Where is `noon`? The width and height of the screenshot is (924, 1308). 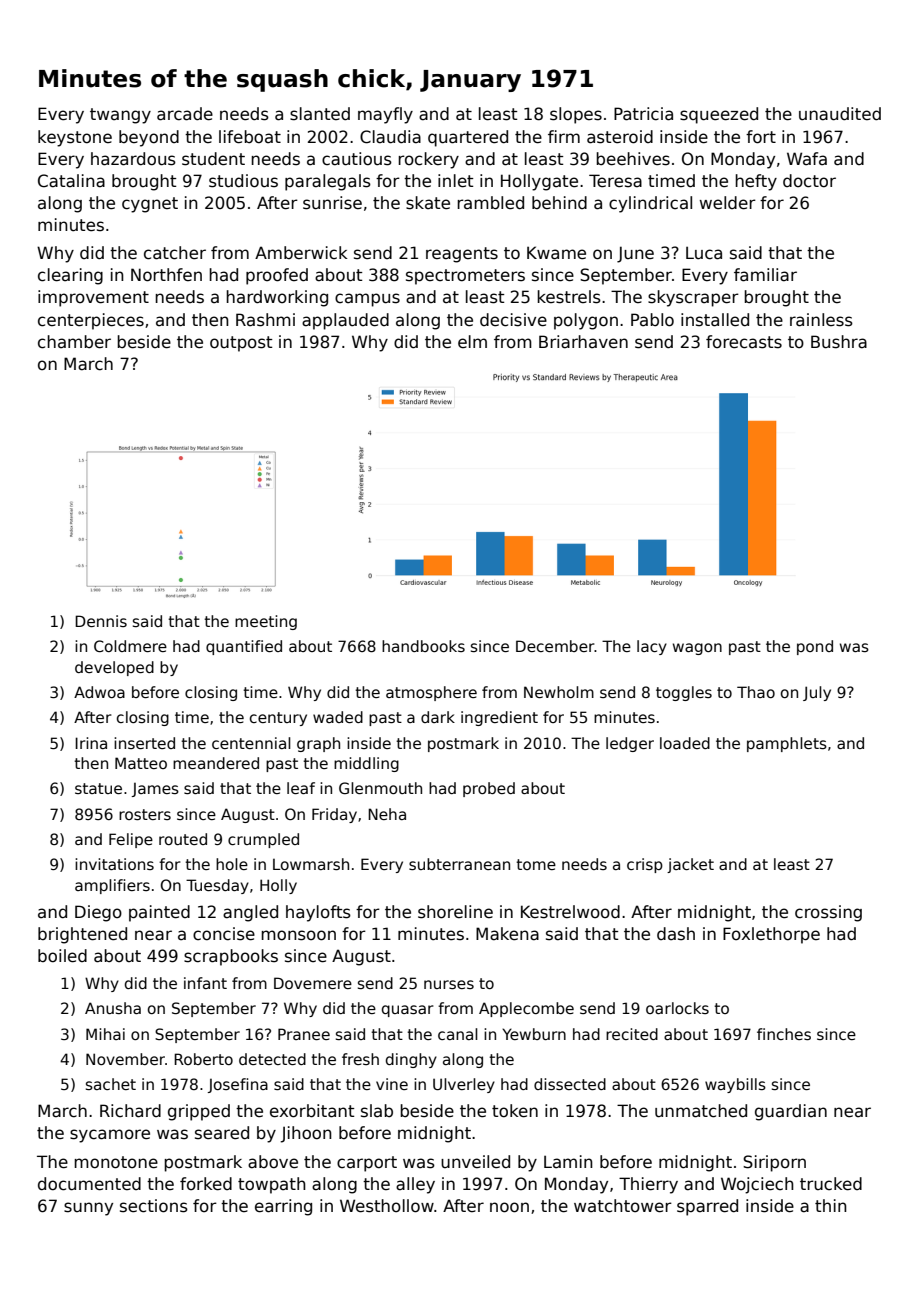 noon is located at coordinates (509, 1207).
